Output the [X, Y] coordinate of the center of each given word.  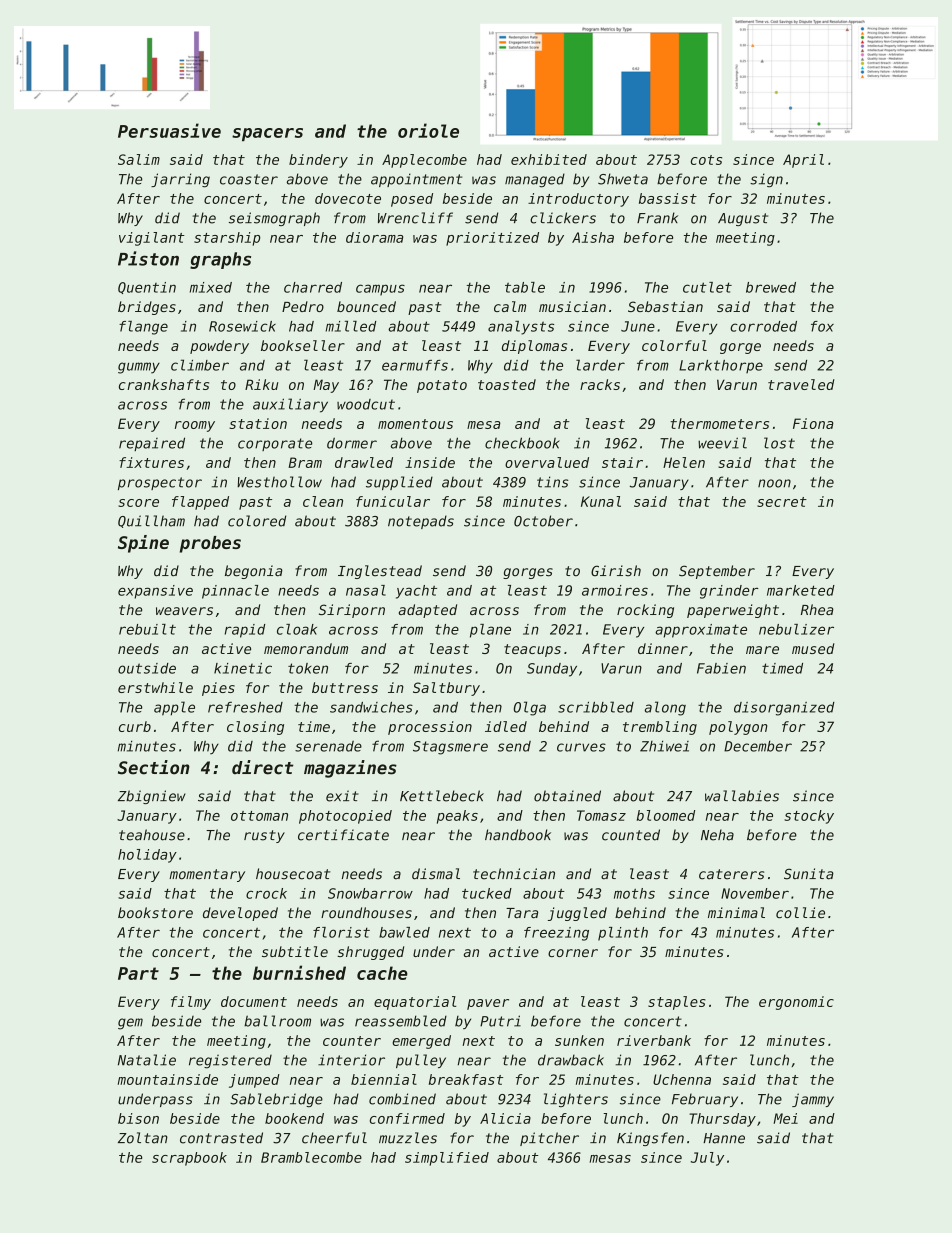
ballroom [277, 1021]
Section [154, 767]
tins [552, 482]
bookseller [303, 345]
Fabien [721, 668]
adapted [428, 611]
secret [782, 502]
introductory [578, 200]
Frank [657, 218]
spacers [267, 134]
